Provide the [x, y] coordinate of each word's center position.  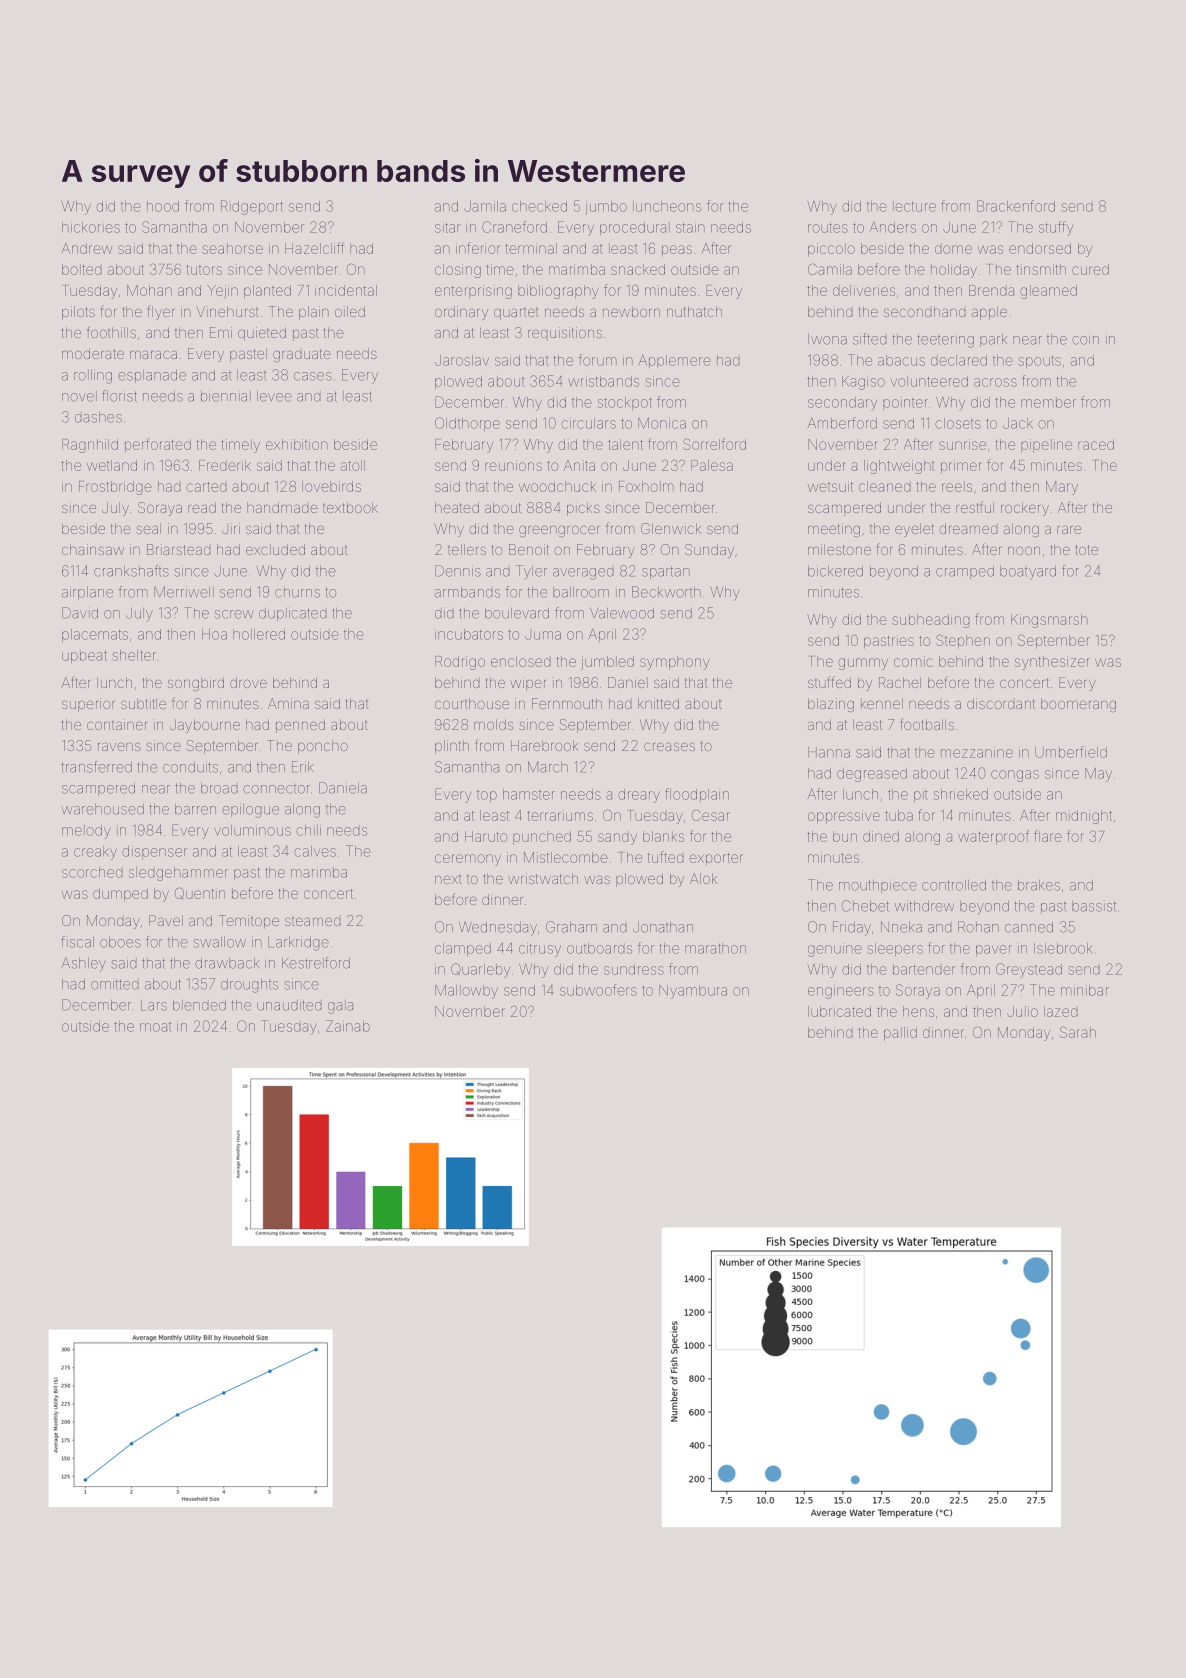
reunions [513, 465]
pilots [78, 313]
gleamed [1048, 292]
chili [308, 830]
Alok [703, 878]
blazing [831, 705]
